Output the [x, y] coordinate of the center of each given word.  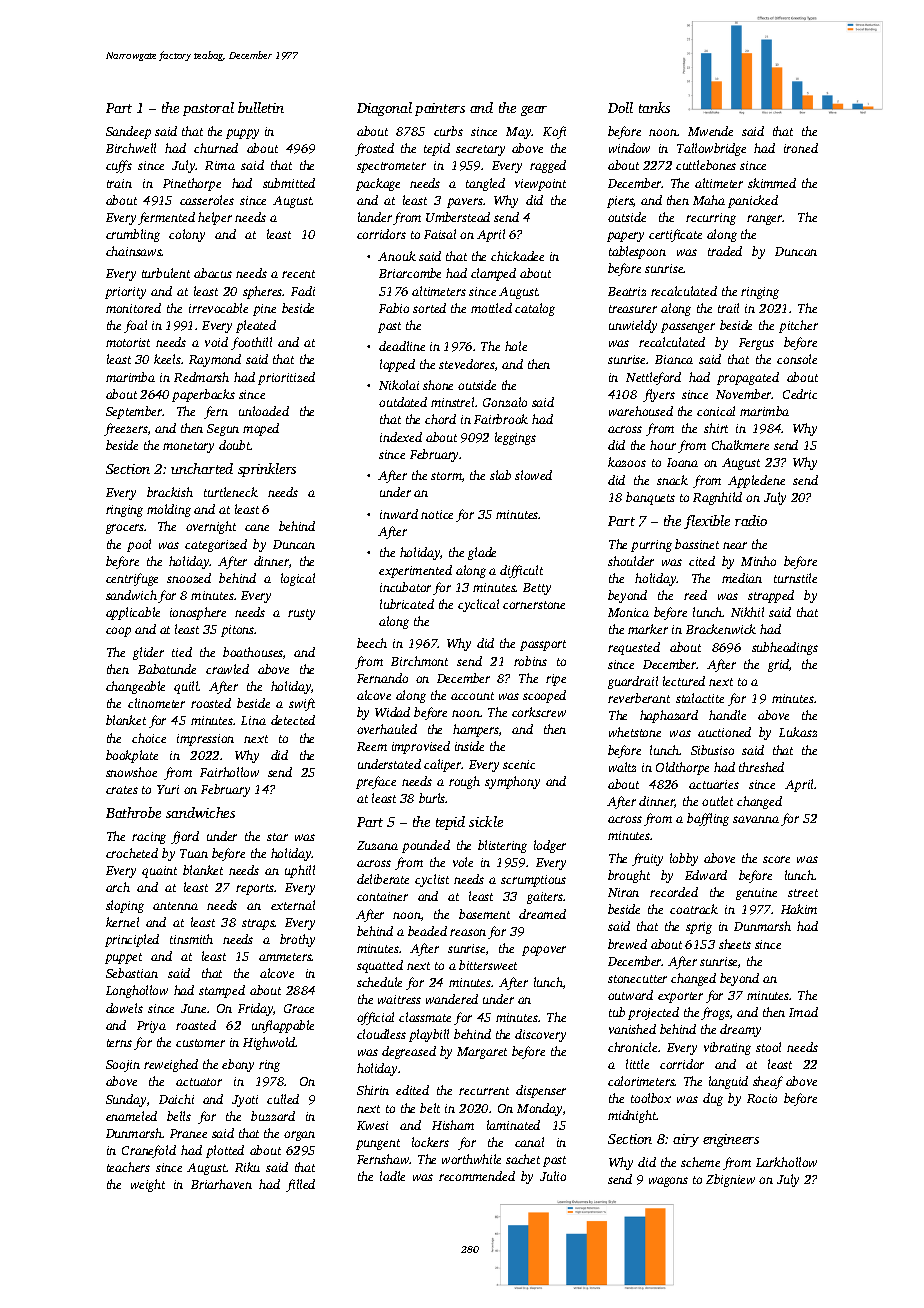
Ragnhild [717, 498]
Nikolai [399, 385]
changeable [135, 687]
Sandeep [128, 132]
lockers [430, 1142]
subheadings [785, 648]
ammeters [285, 957]
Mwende [710, 131]
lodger [550, 846]
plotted [225, 1151]
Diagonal [384, 109]
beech [372, 643]
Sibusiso [712, 750]
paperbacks [203, 395]
